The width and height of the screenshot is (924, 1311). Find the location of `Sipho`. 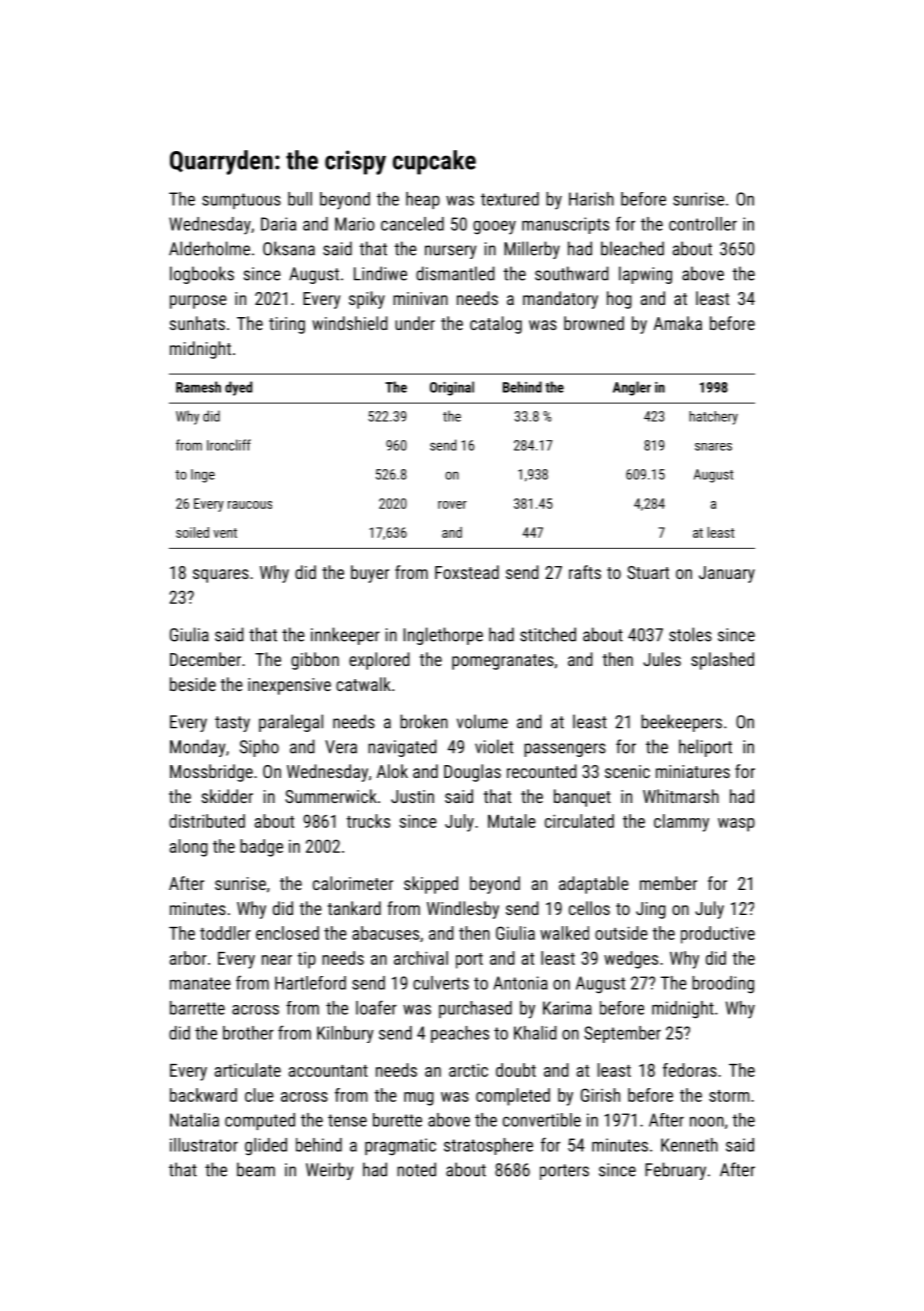

Sipho is located at coordinates (259, 748).
